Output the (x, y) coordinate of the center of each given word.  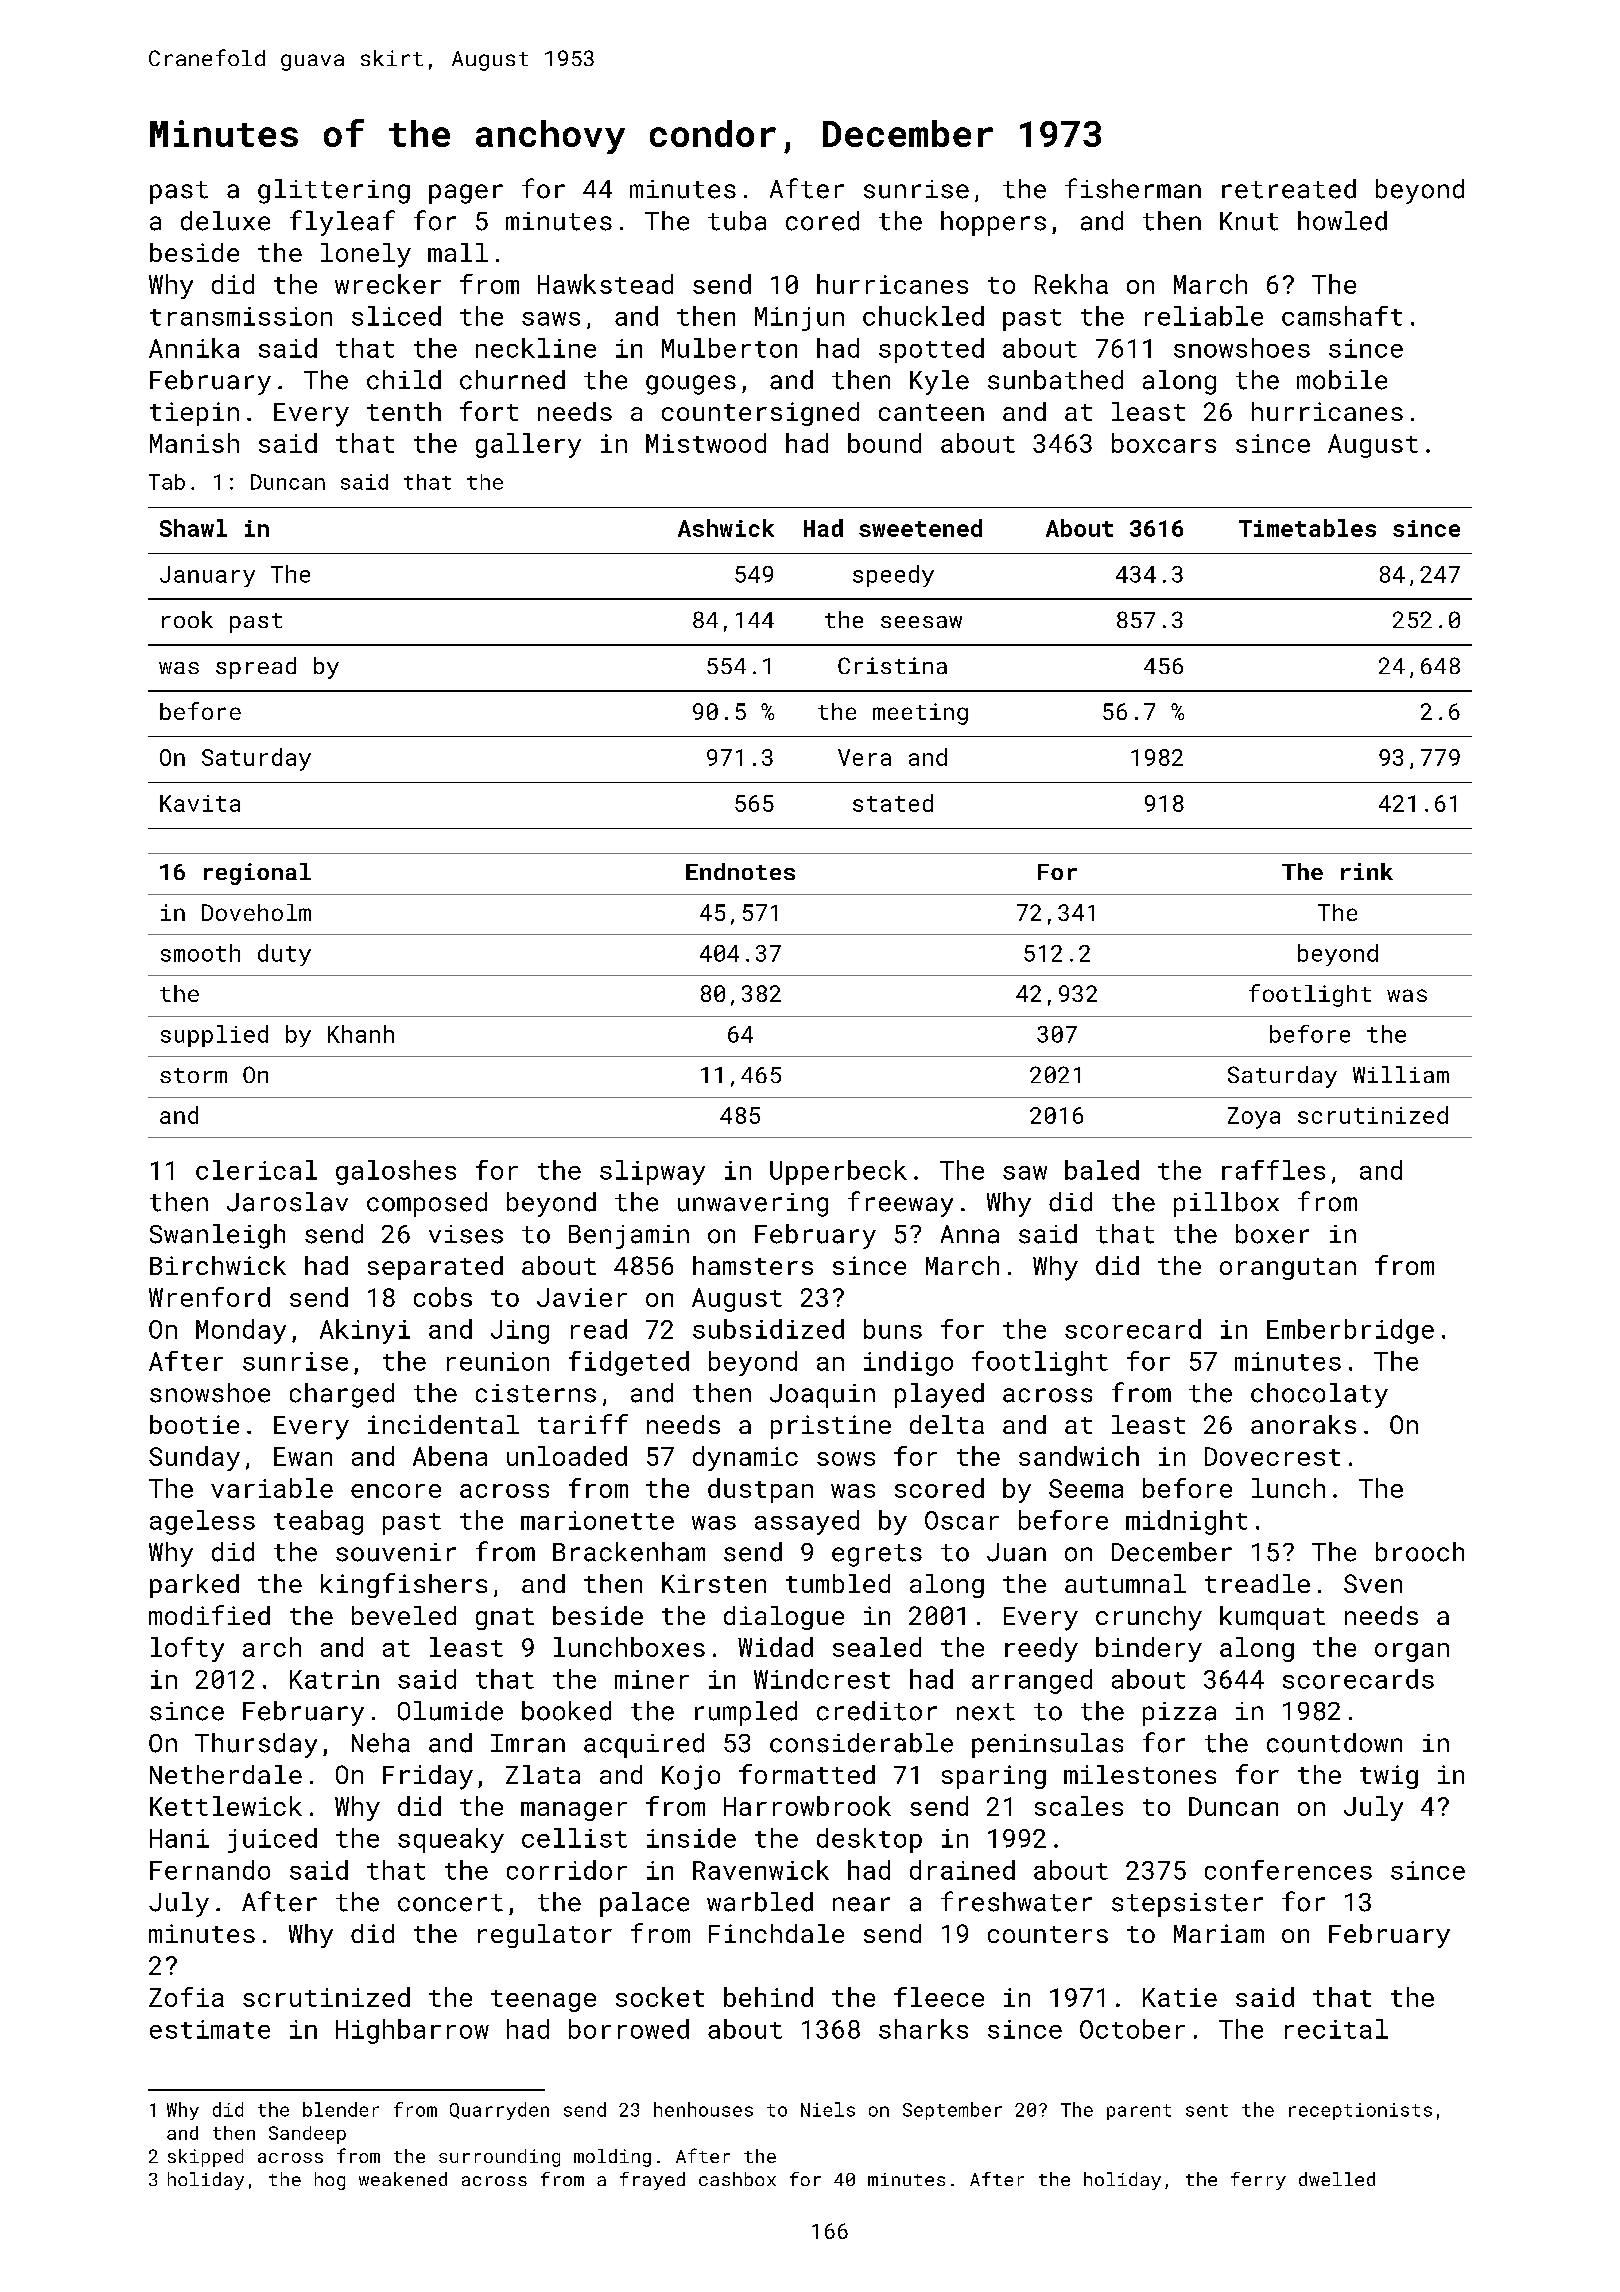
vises (466, 1234)
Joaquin (822, 1396)
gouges (691, 385)
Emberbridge (1350, 1331)
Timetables (1307, 528)
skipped (205, 2158)
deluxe (225, 221)
